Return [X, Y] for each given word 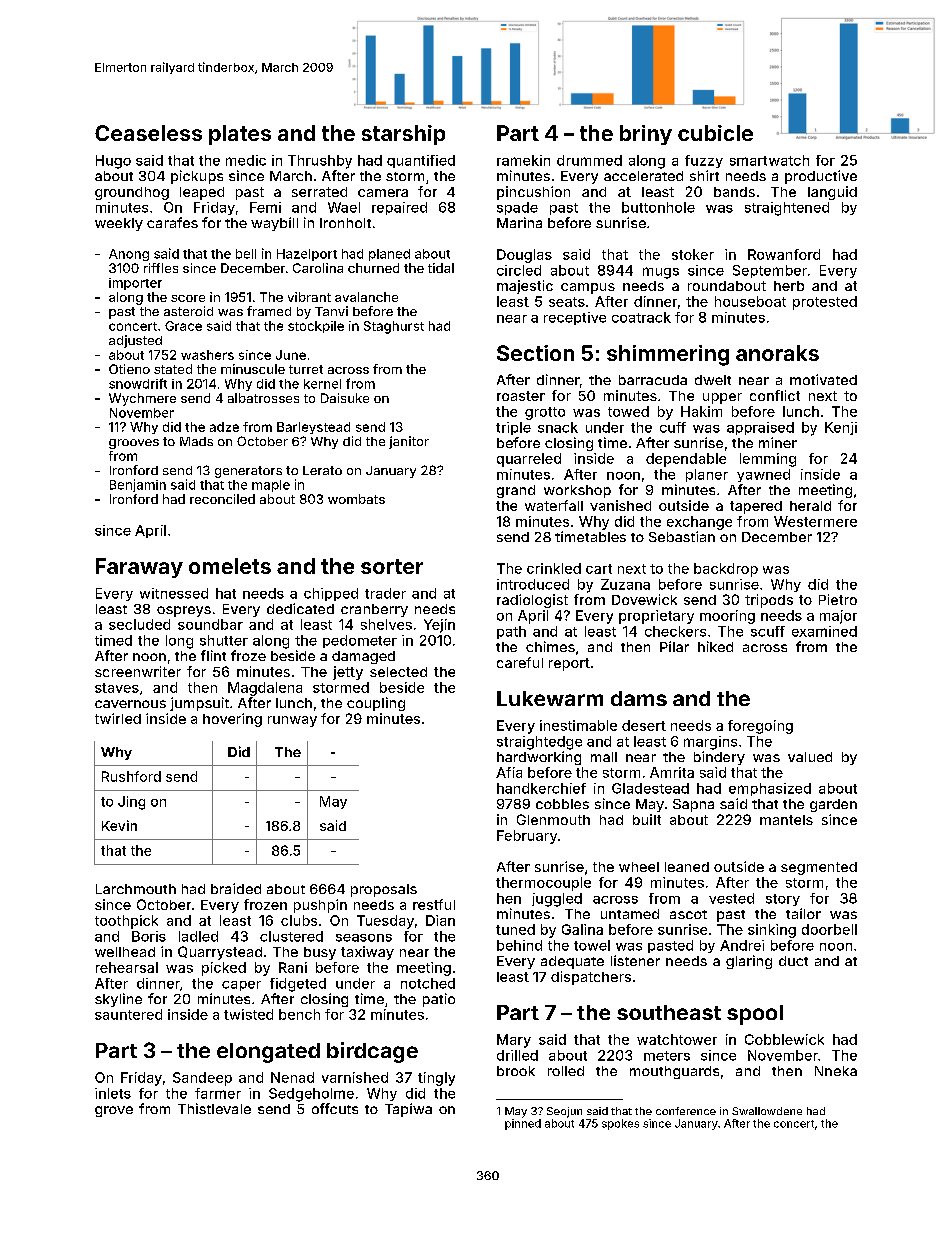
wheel [639, 867]
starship [403, 135]
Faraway [139, 568]
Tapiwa [408, 1110]
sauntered [128, 1014]
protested [825, 303]
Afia [509, 772]
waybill [274, 224]
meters [667, 1056]
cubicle [715, 133]
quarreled [529, 460]
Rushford [131, 776]
